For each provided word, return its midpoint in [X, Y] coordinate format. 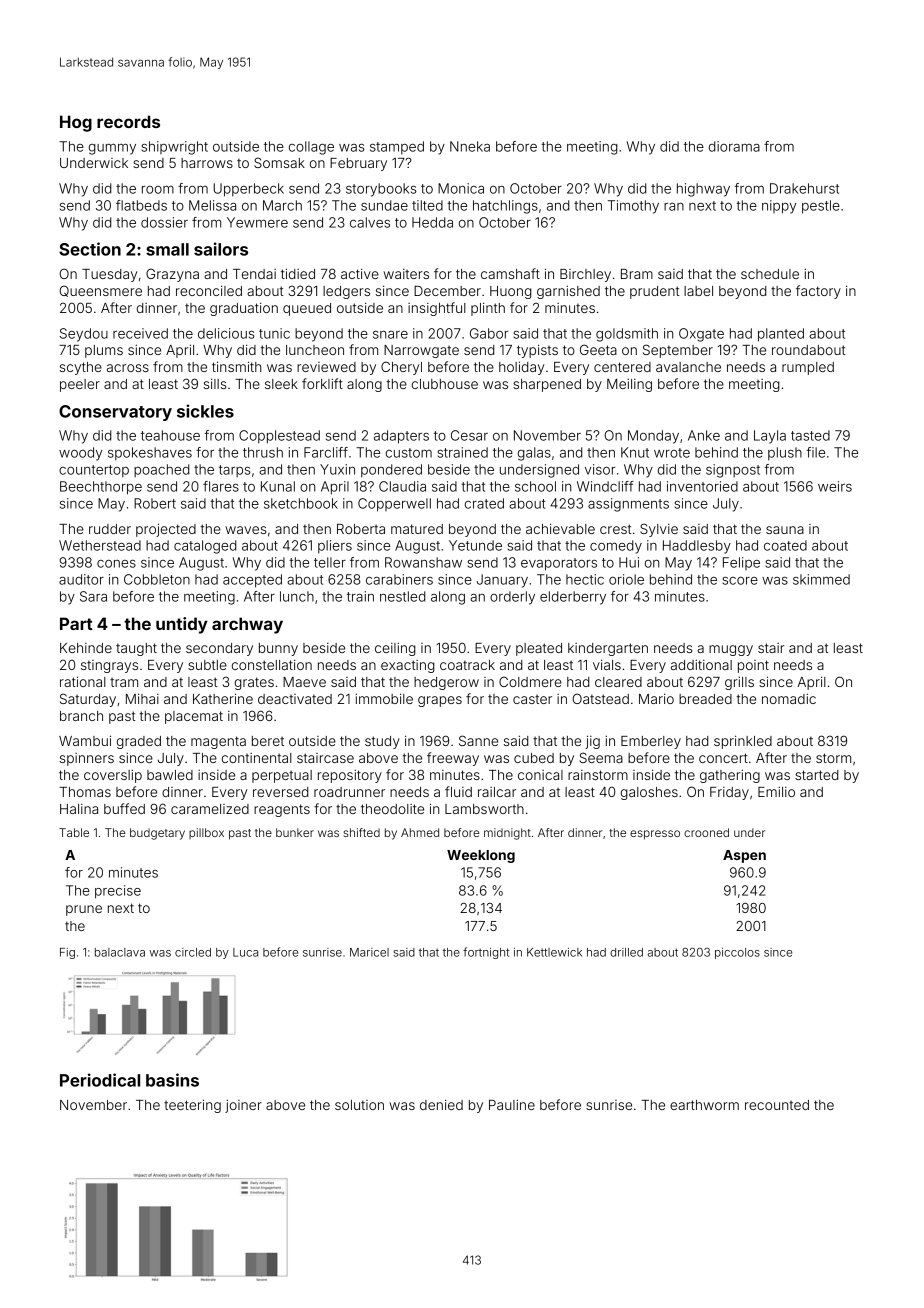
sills [215, 383]
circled [193, 952]
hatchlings [505, 207]
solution [359, 1105]
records [128, 121]
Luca [245, 952]
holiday [521, 368]
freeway [453, 759]
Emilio [776, 792]
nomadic [789, 699]
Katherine [223, 698]
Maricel [369, 952]
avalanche [688, 367]
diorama [734, 146]
